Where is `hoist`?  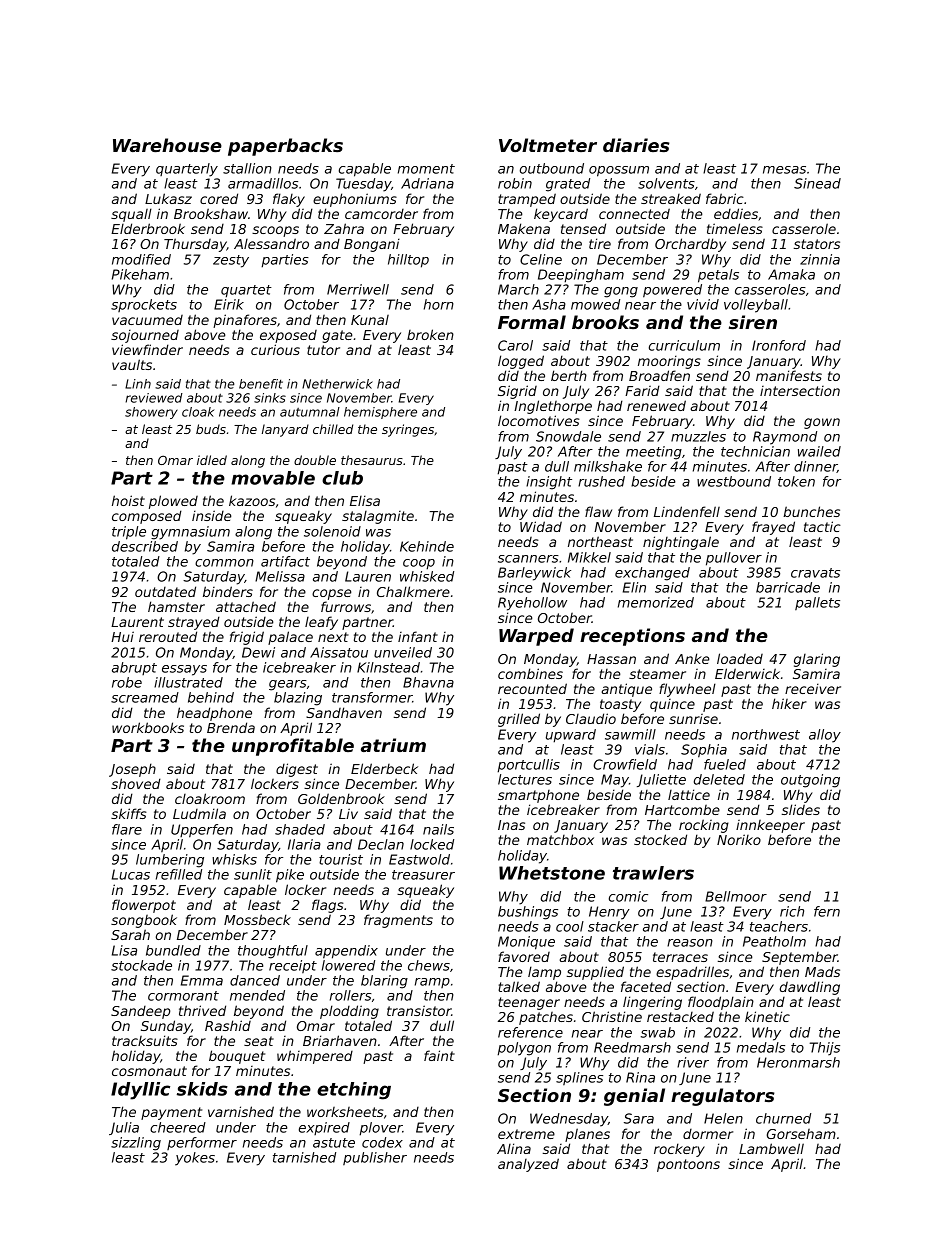 hoist is located at coordinates (128, 500).
